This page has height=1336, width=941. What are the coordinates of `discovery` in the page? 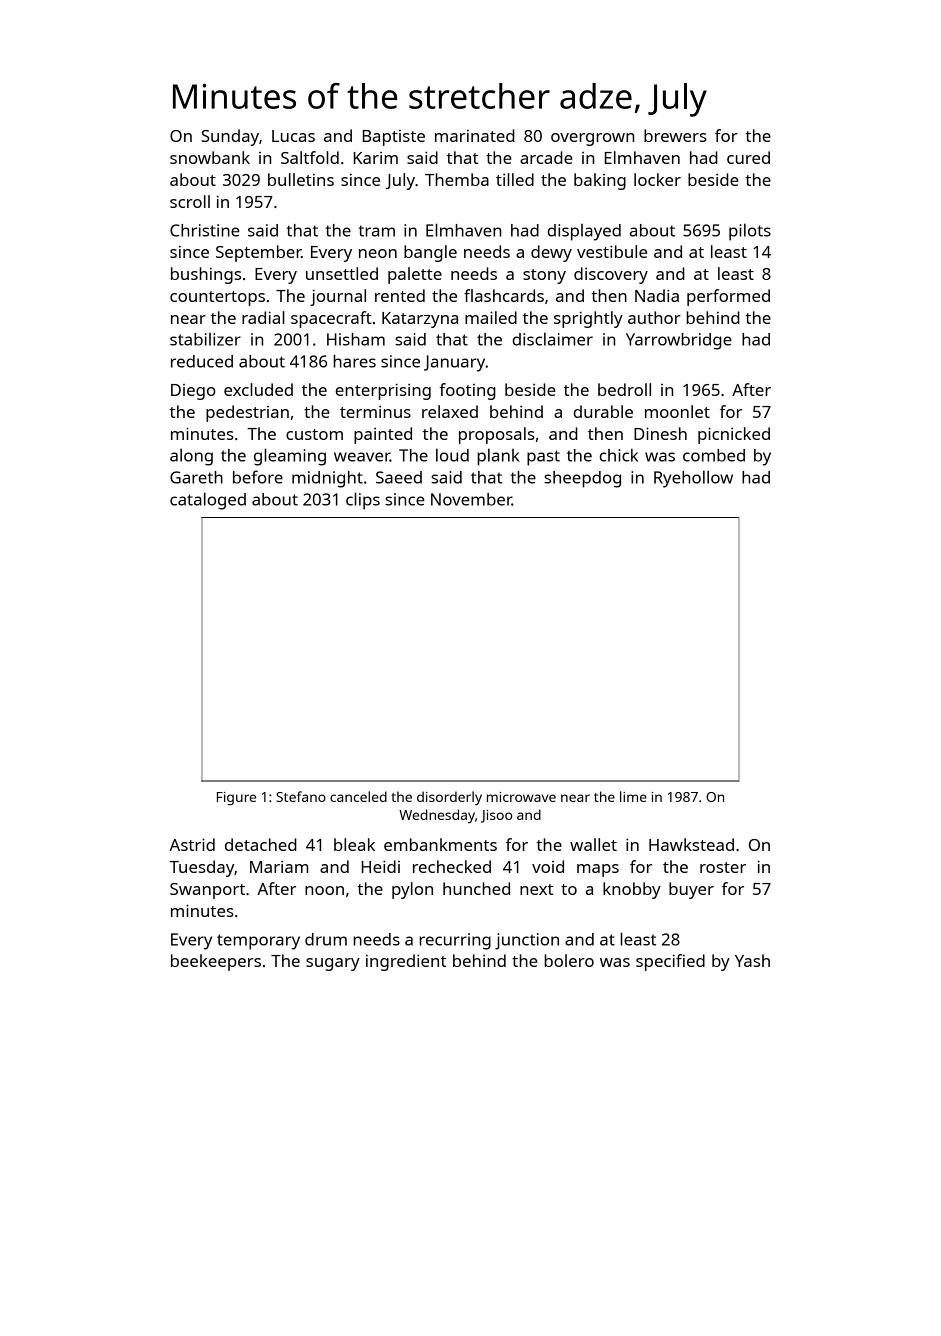 It's located at (611, 275).
